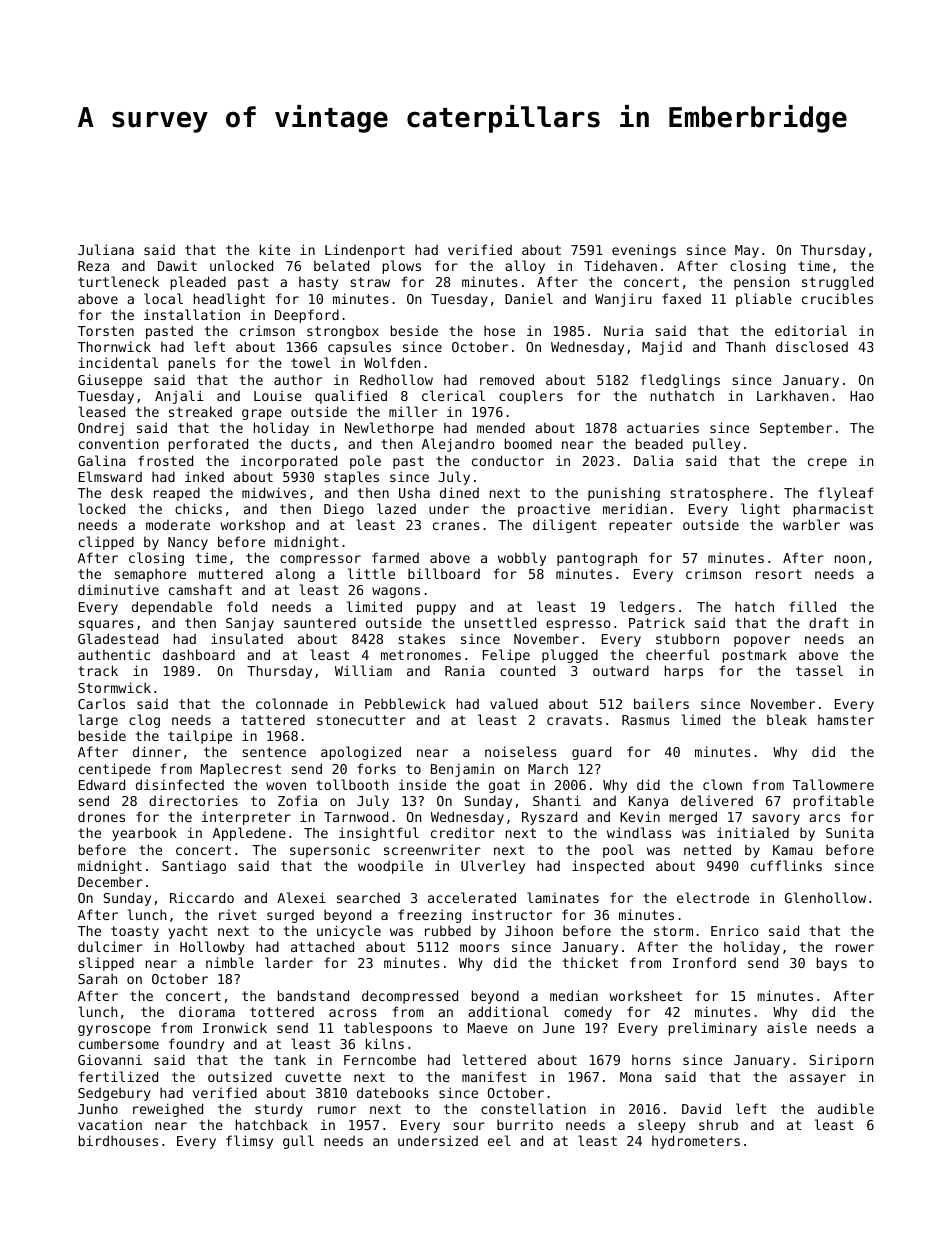 The height and width of the screenshot is (1233, 952). What do you see at coordinates (764, 300) in the screenshot?
I see `pliable` at bounding box center [764, 300].
